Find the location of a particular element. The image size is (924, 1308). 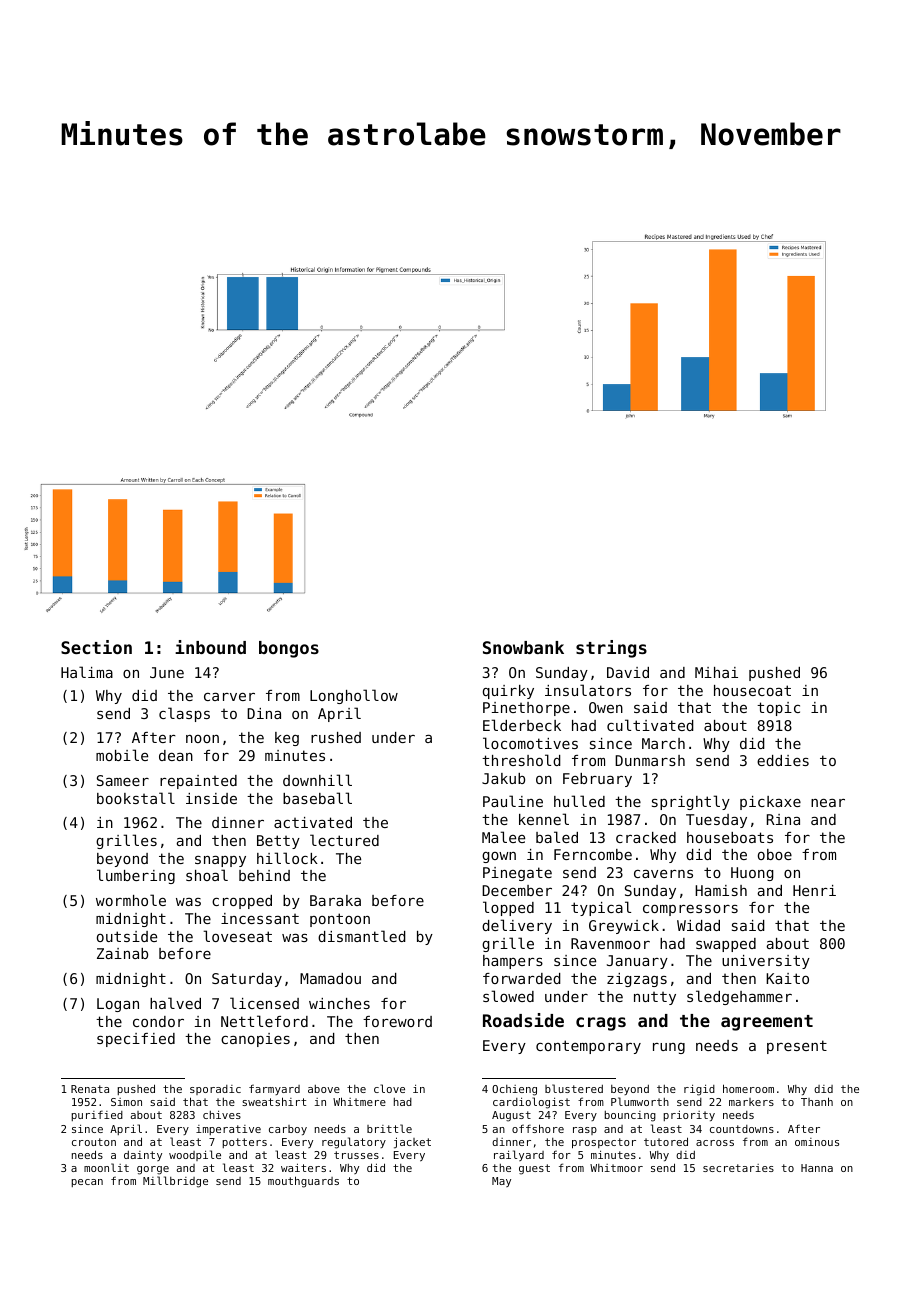

chives is located at coordinates (222, 1114).
